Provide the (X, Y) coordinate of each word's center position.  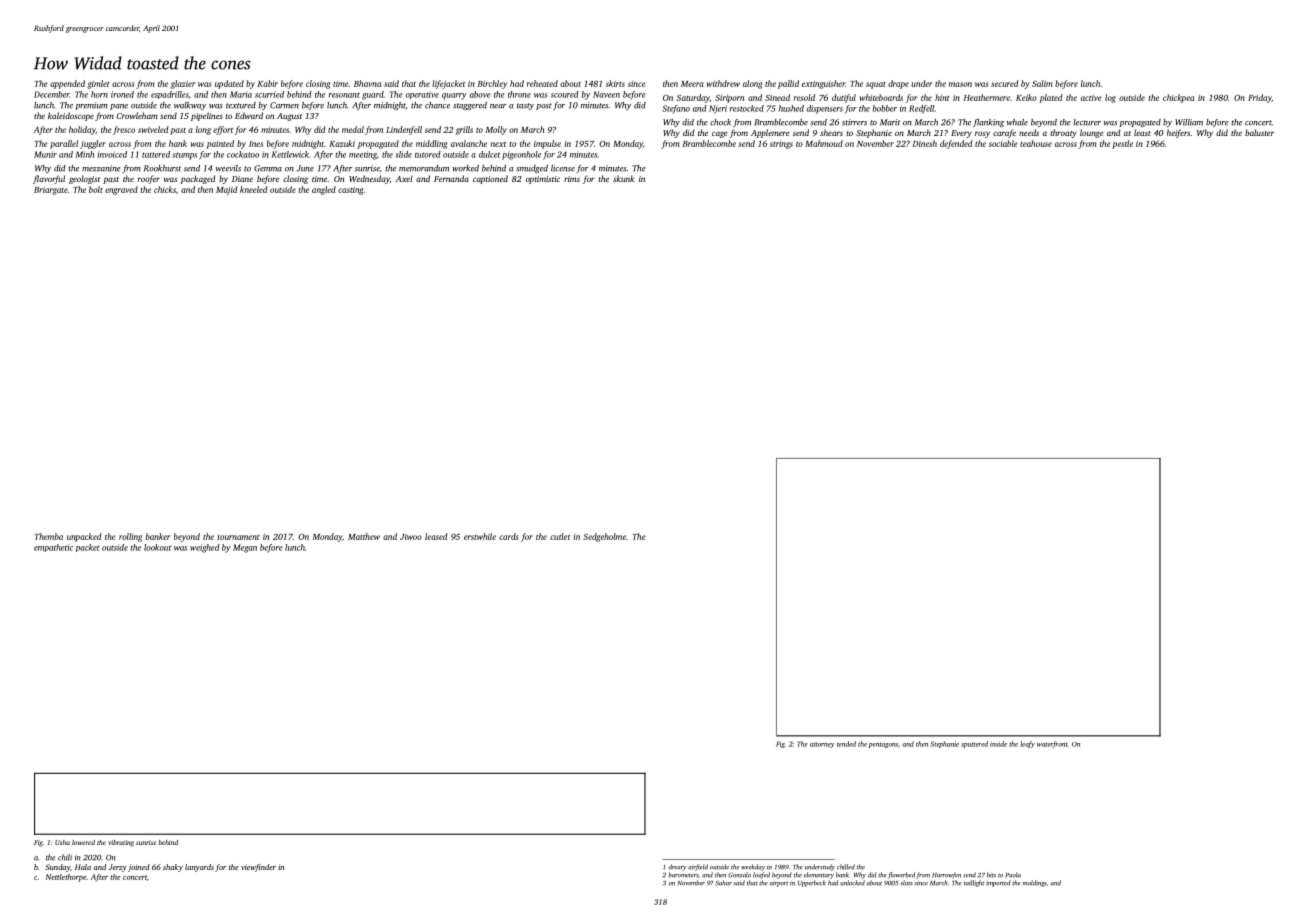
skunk (623, 178)
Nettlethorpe (66, 878)
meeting (363, 155)
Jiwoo (411, 537)
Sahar (723, 883)
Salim (1042, 83)
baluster (1259, 132)
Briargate (51, 190)
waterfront (1052, 744)
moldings (1034, 883)
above (480, 94)
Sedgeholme (604, 537)
